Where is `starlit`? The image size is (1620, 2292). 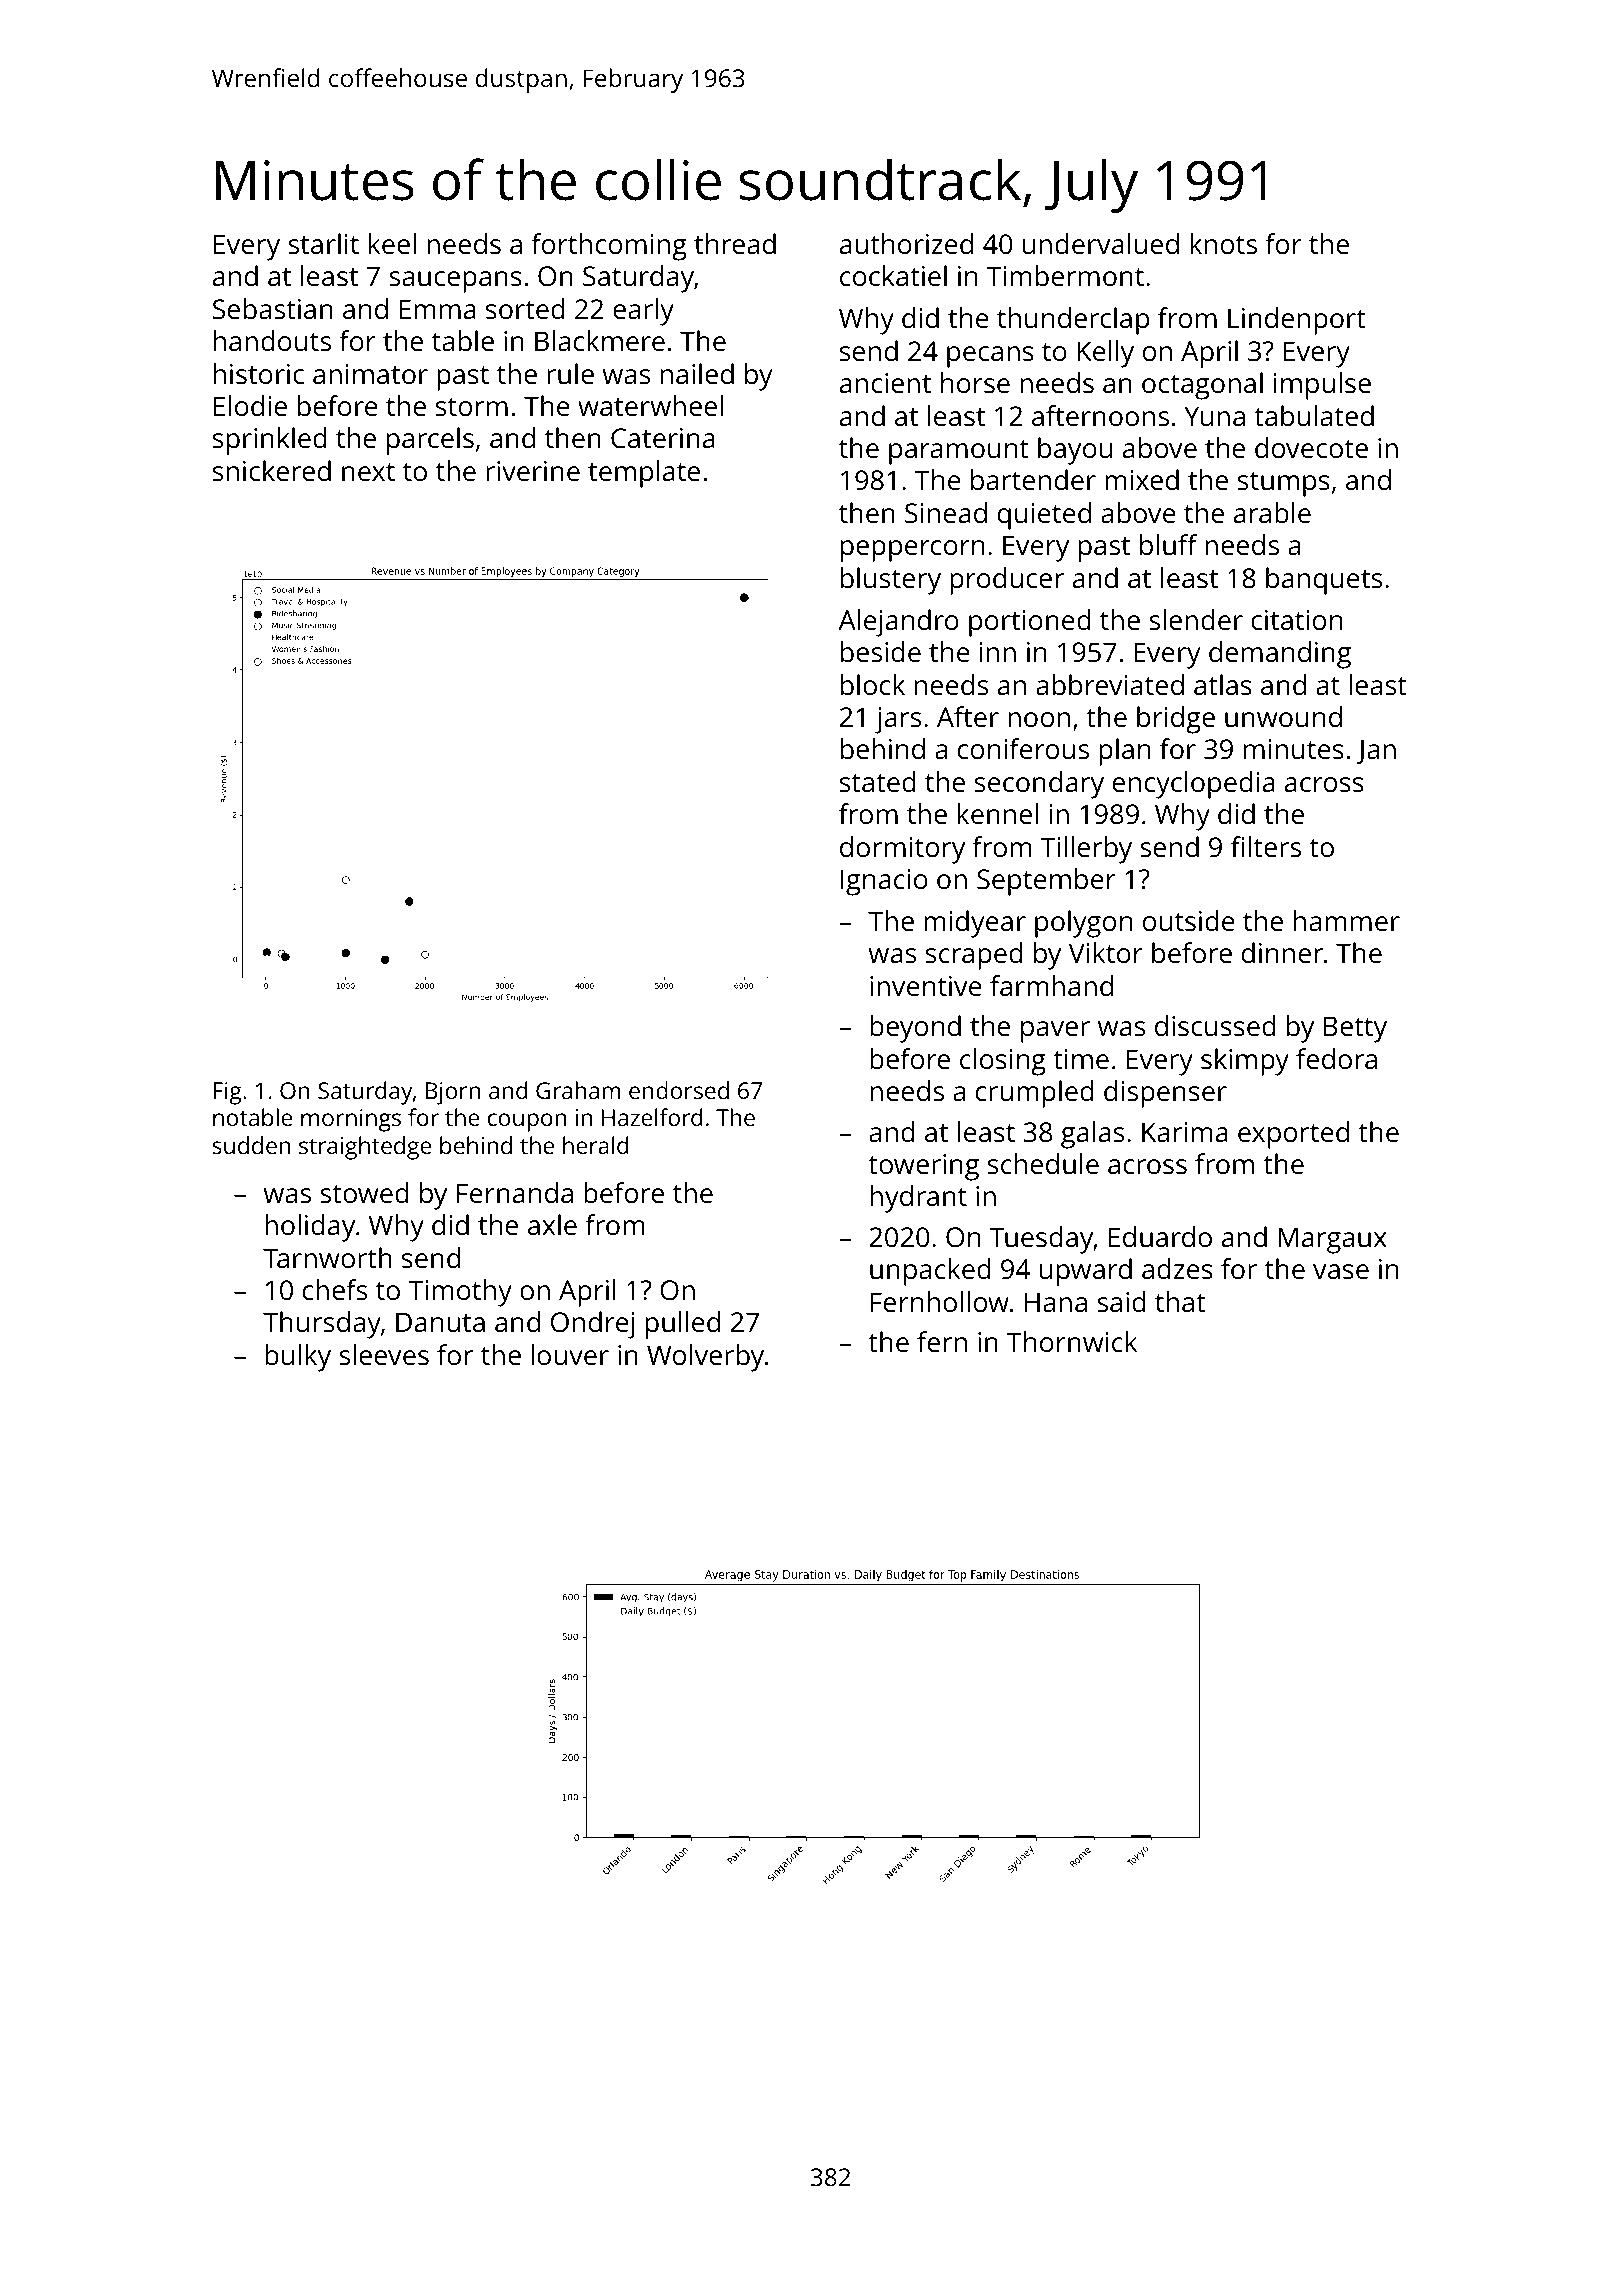 starlit is located at coordinates (323, 243).
